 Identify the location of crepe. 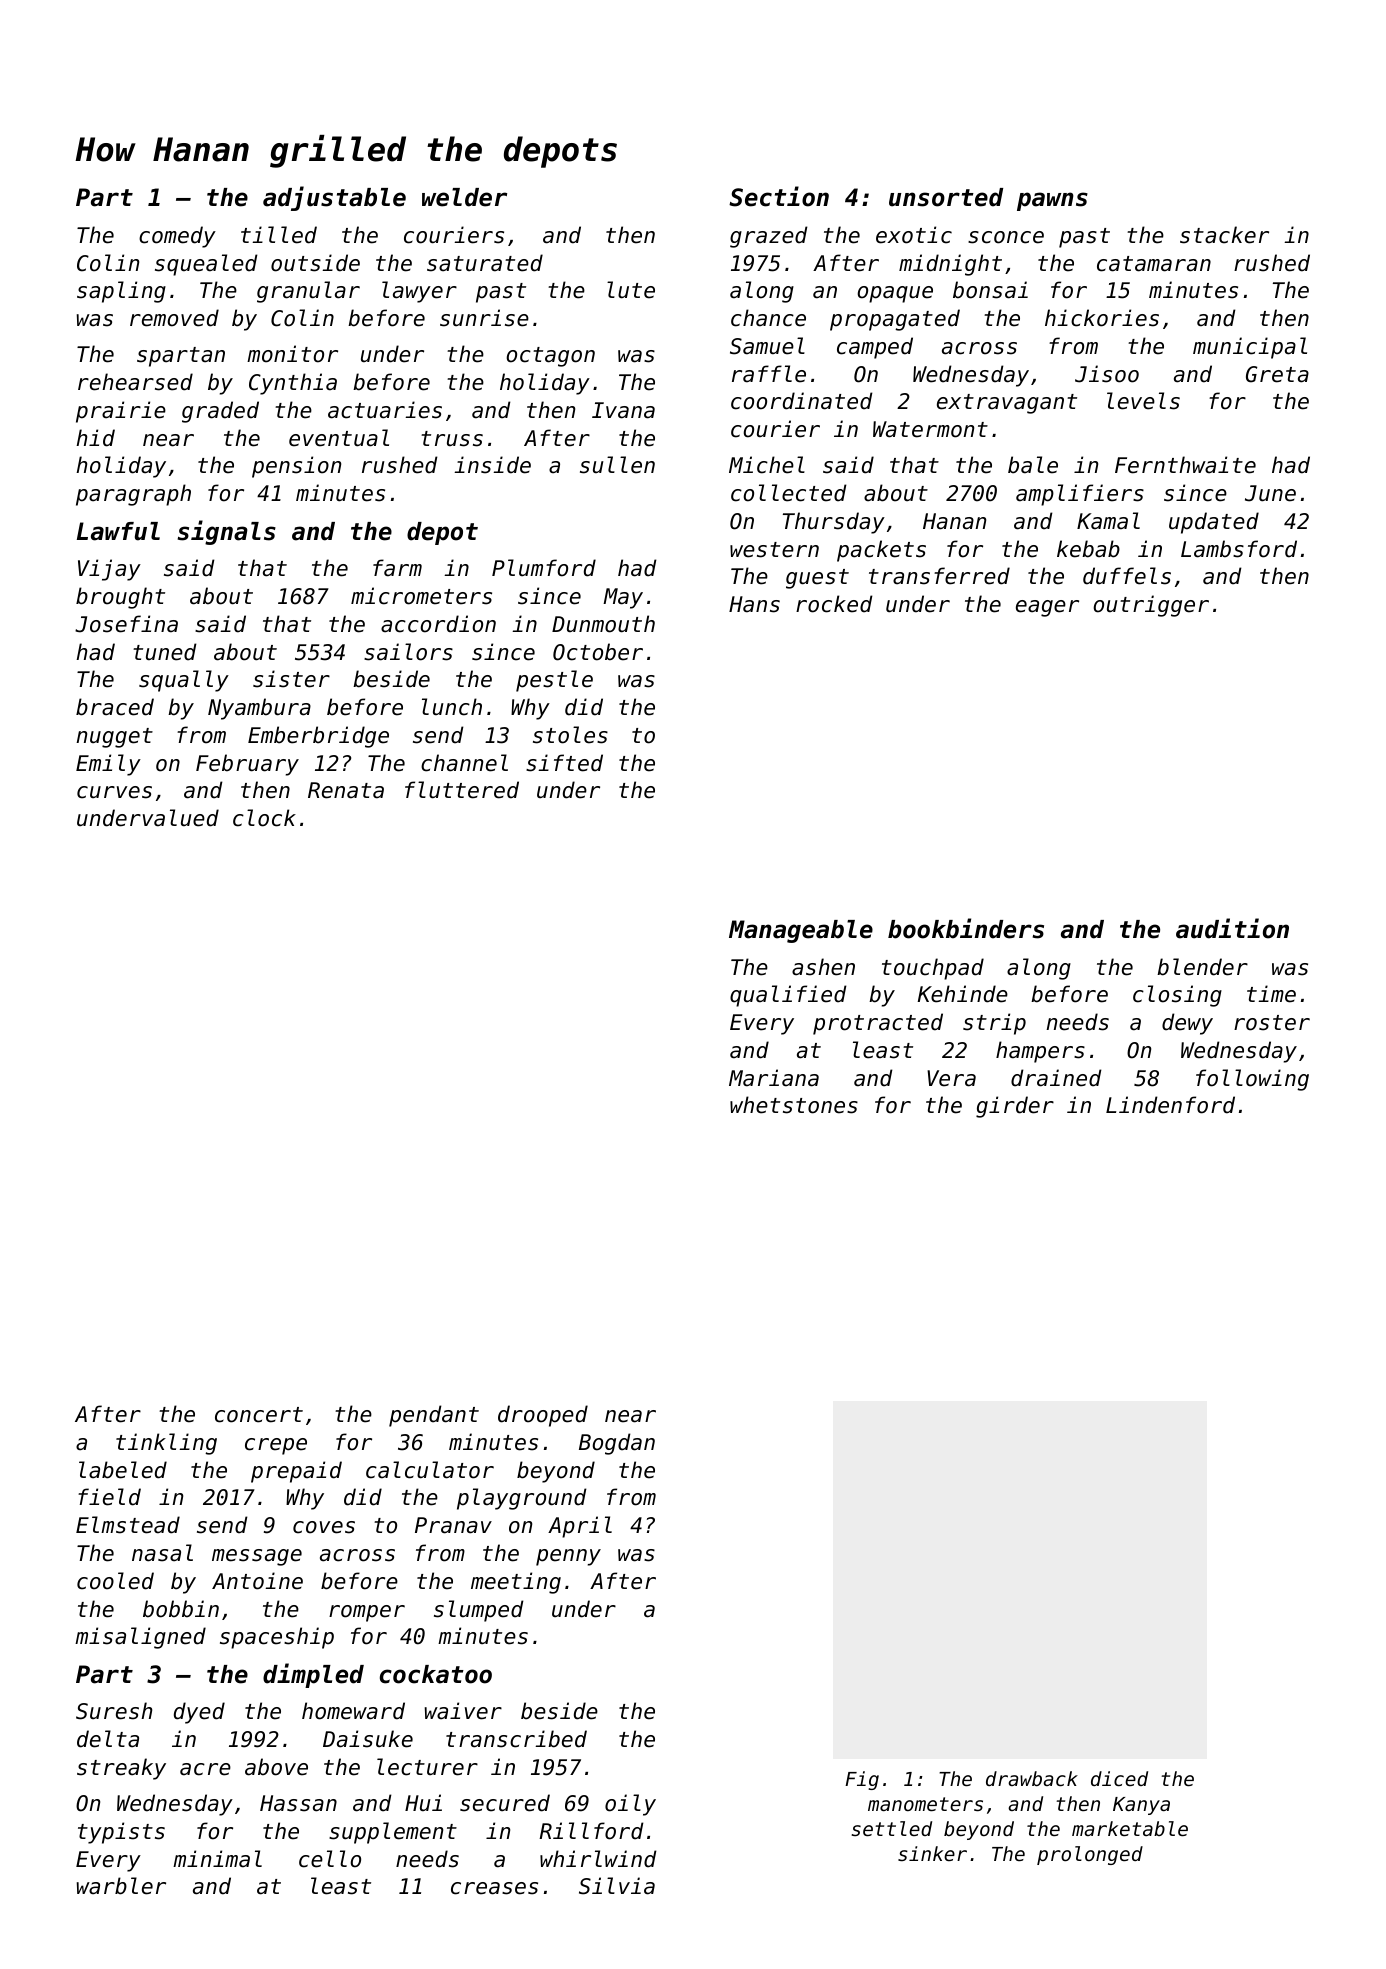
(276, 1446).
